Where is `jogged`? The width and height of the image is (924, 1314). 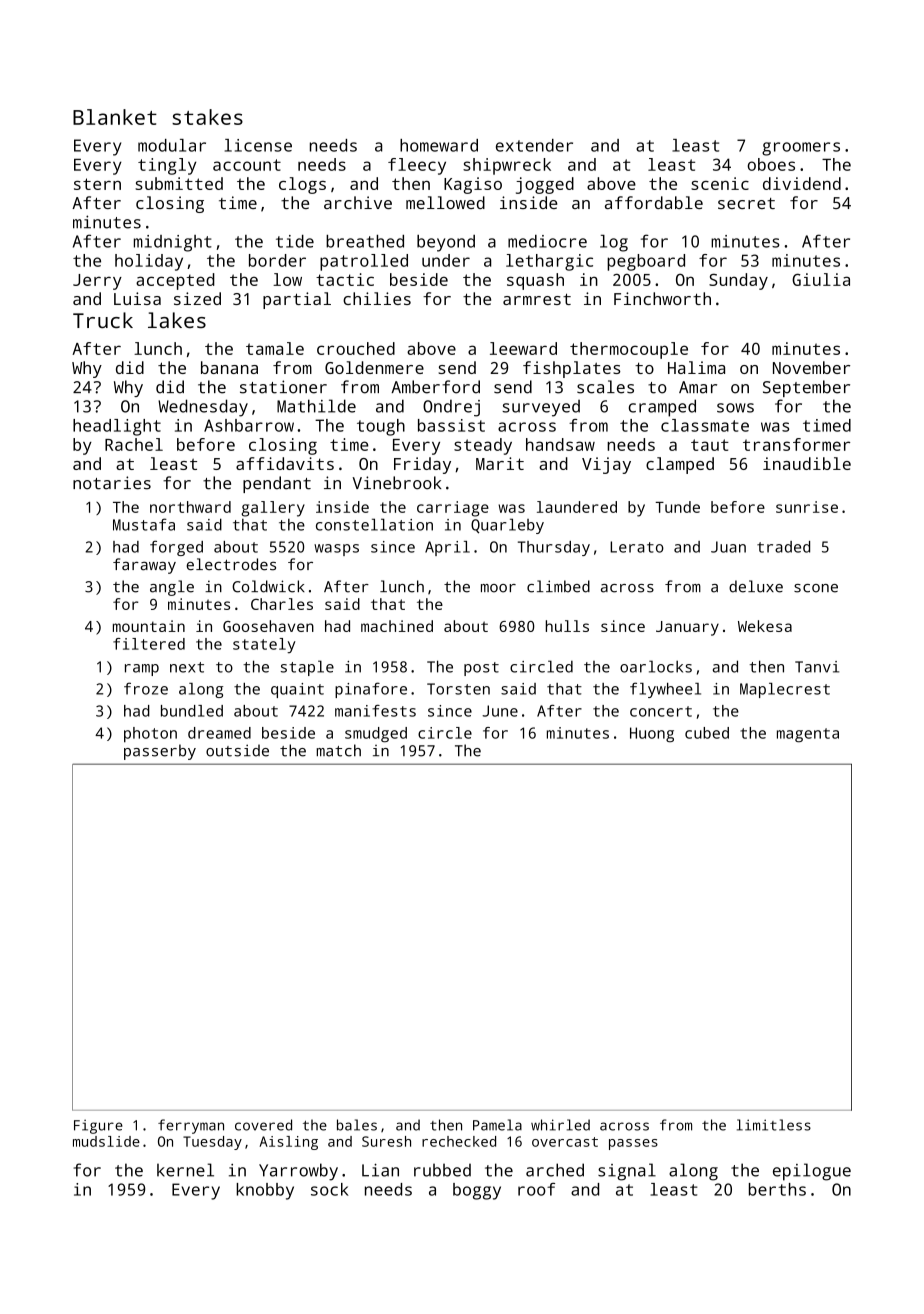 jogged is located at coordinates (545, 185).
